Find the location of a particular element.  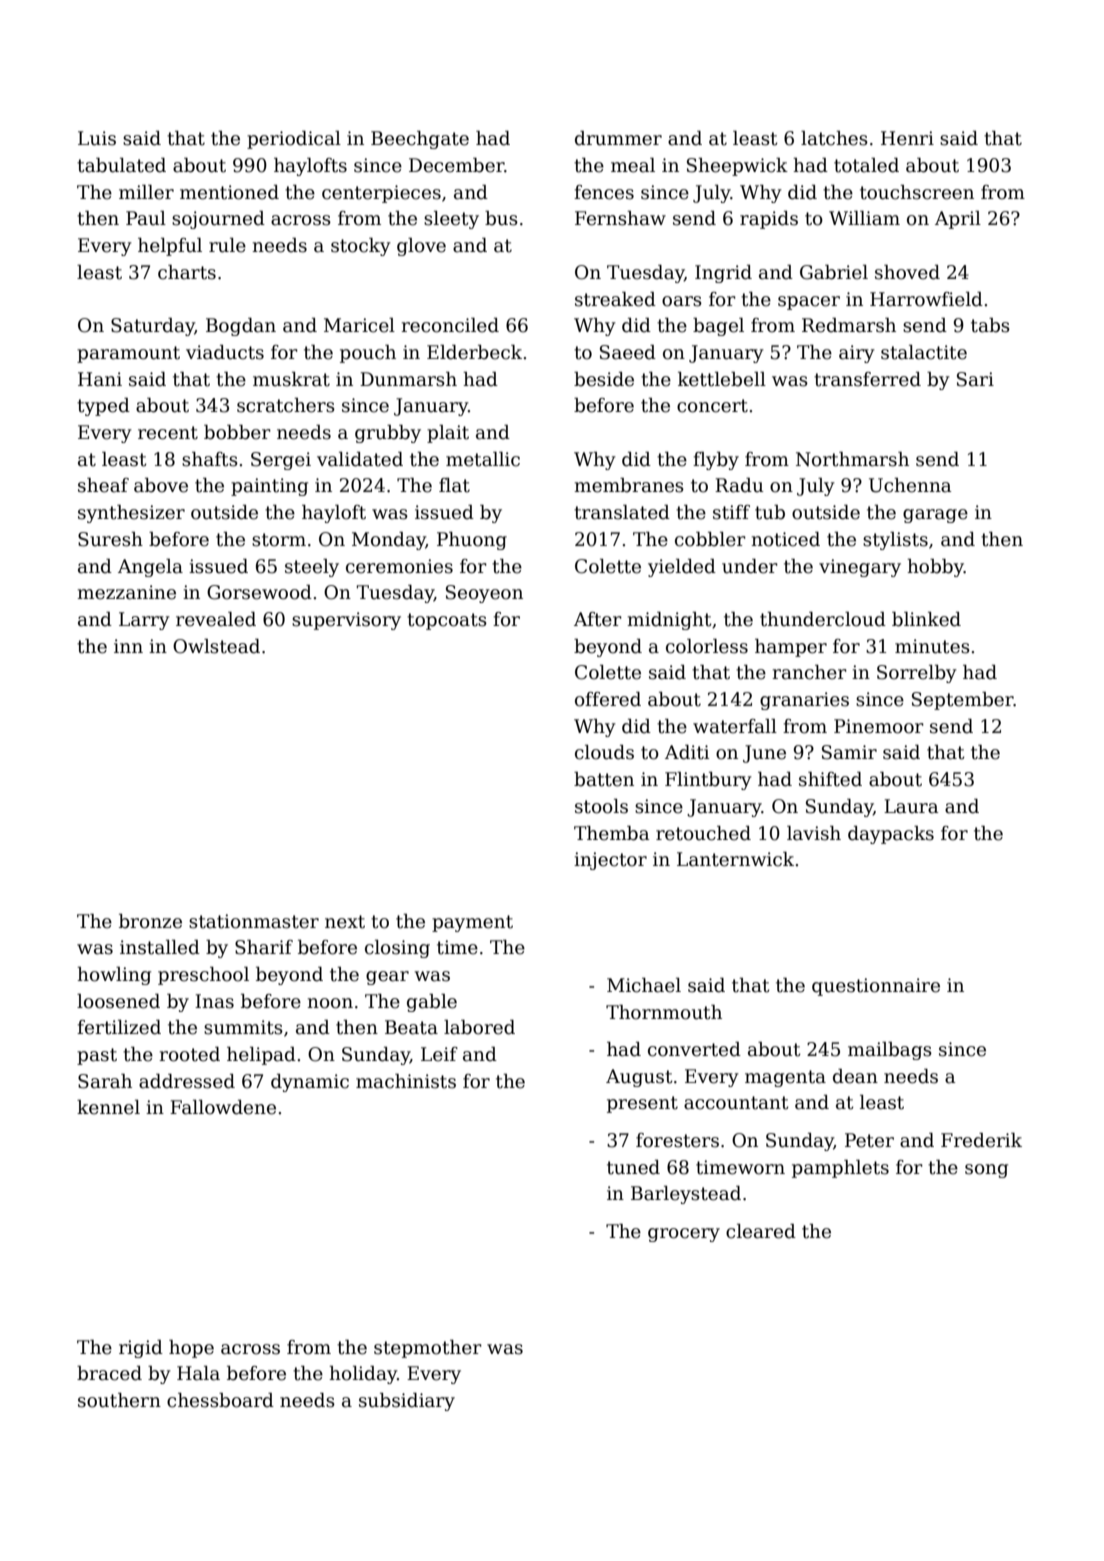

tuned is located at coordinates (633, 1167).
